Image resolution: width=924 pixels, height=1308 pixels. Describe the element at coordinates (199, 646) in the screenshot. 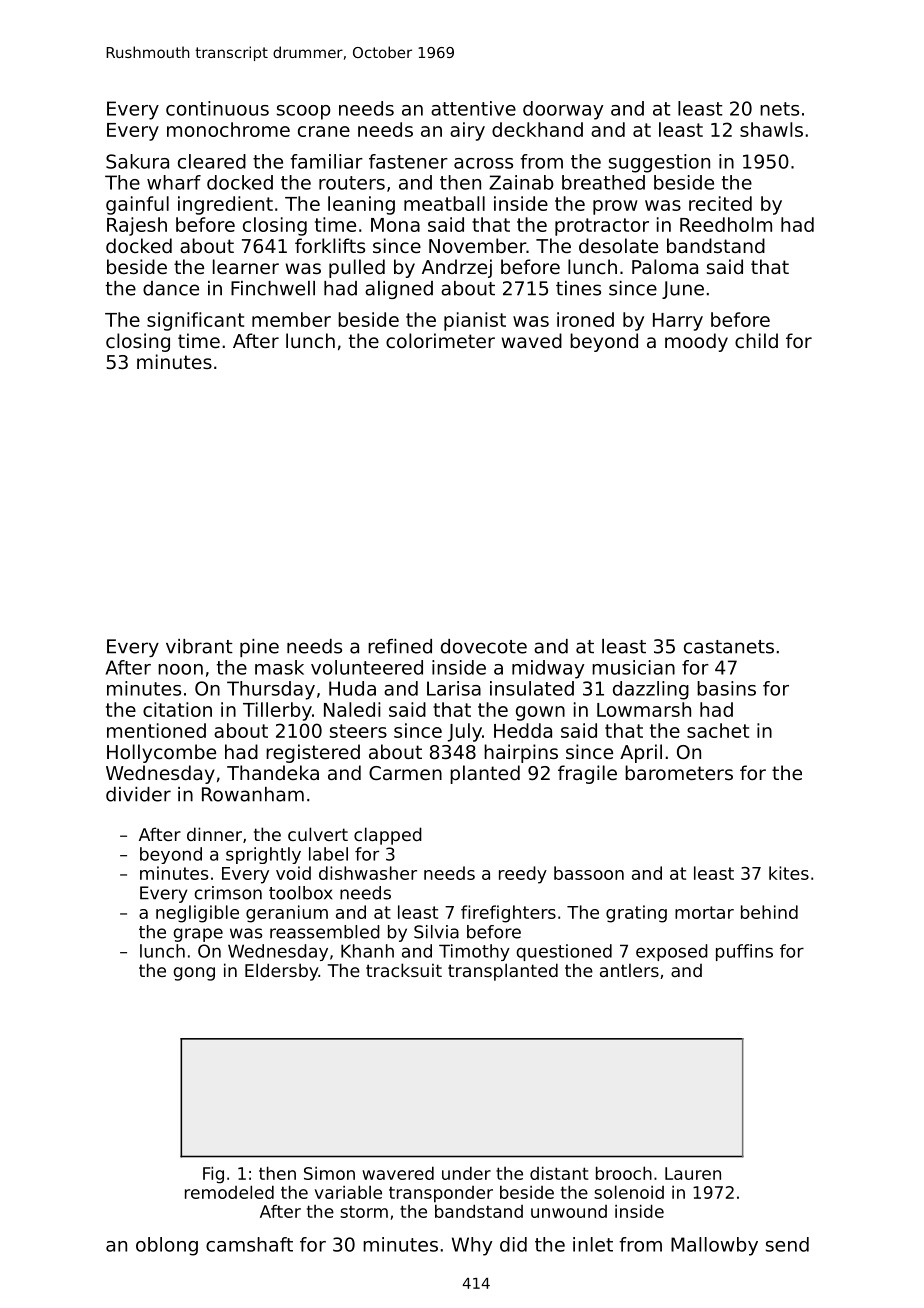

I see `vibrant` at that location.
